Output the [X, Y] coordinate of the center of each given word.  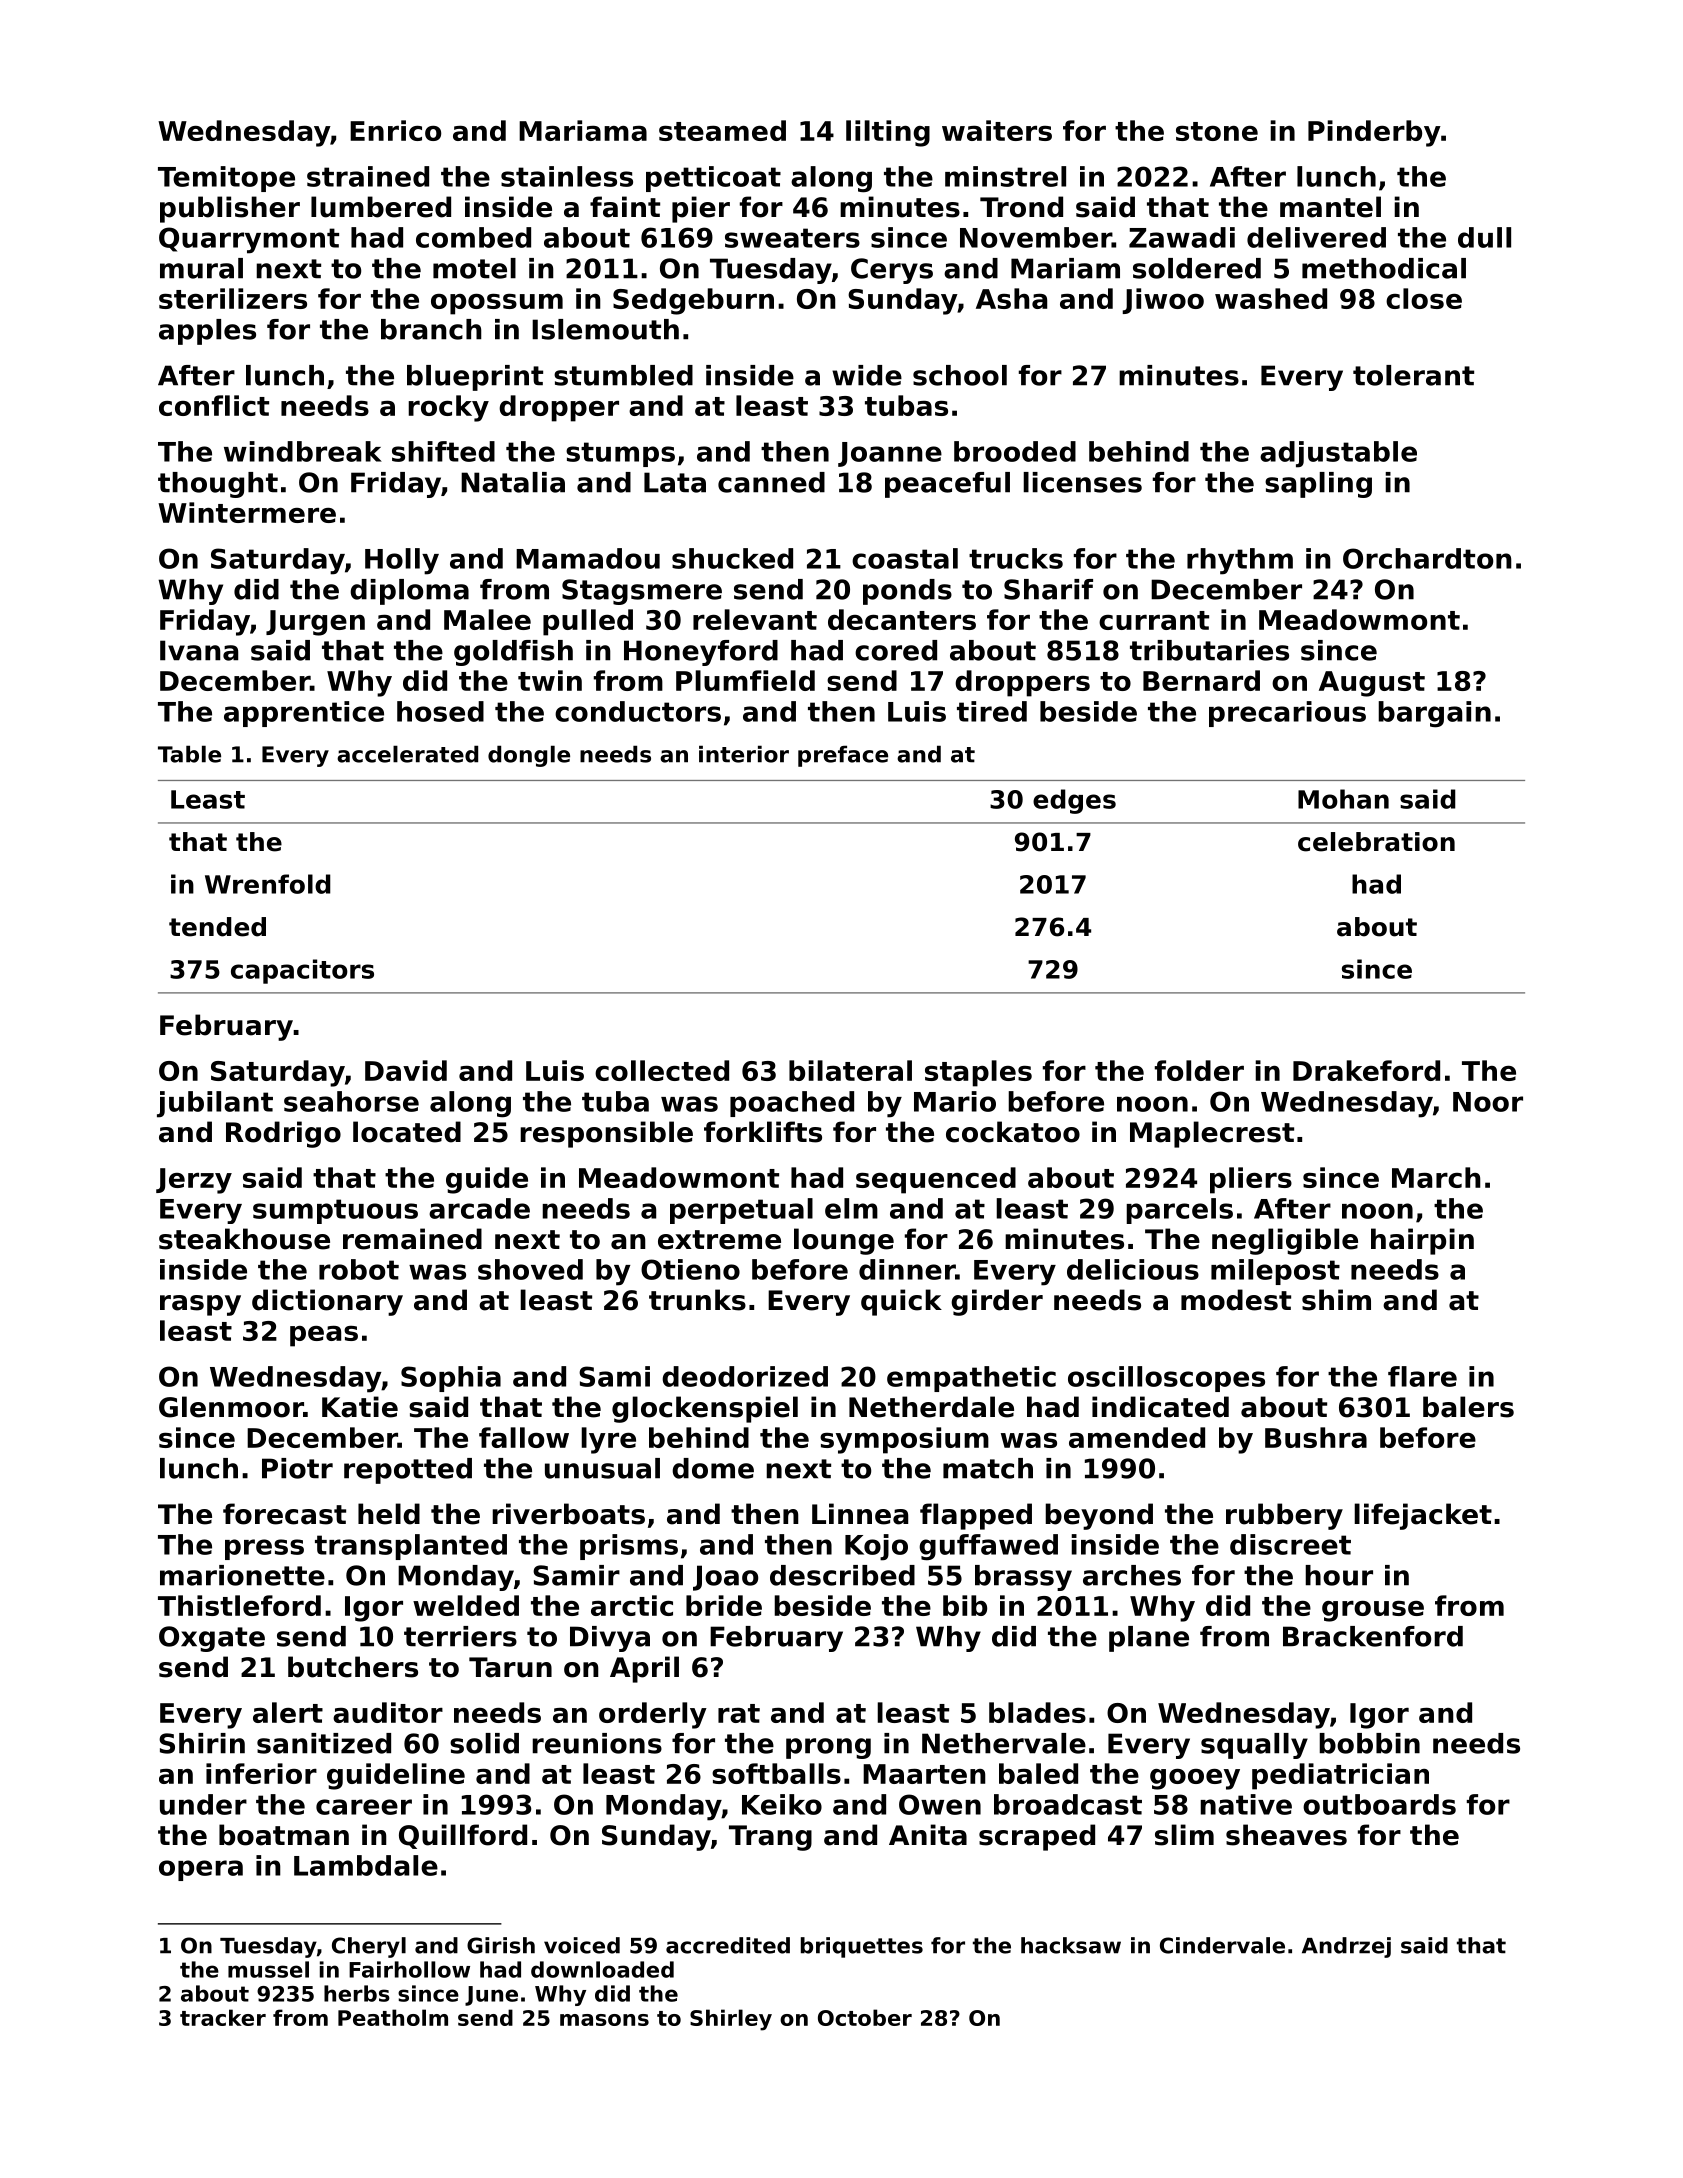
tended [217, 927]
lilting [888, 133]
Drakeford [1366, 1070]
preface [843, 756]
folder [1199, 1070]
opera [201, 1870]
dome [713, 1468]
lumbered [381, 207]
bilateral [850, 1070]
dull [1484, 237]
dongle [529, 756]
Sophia [451, 1379]
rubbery [1284, 1516]
